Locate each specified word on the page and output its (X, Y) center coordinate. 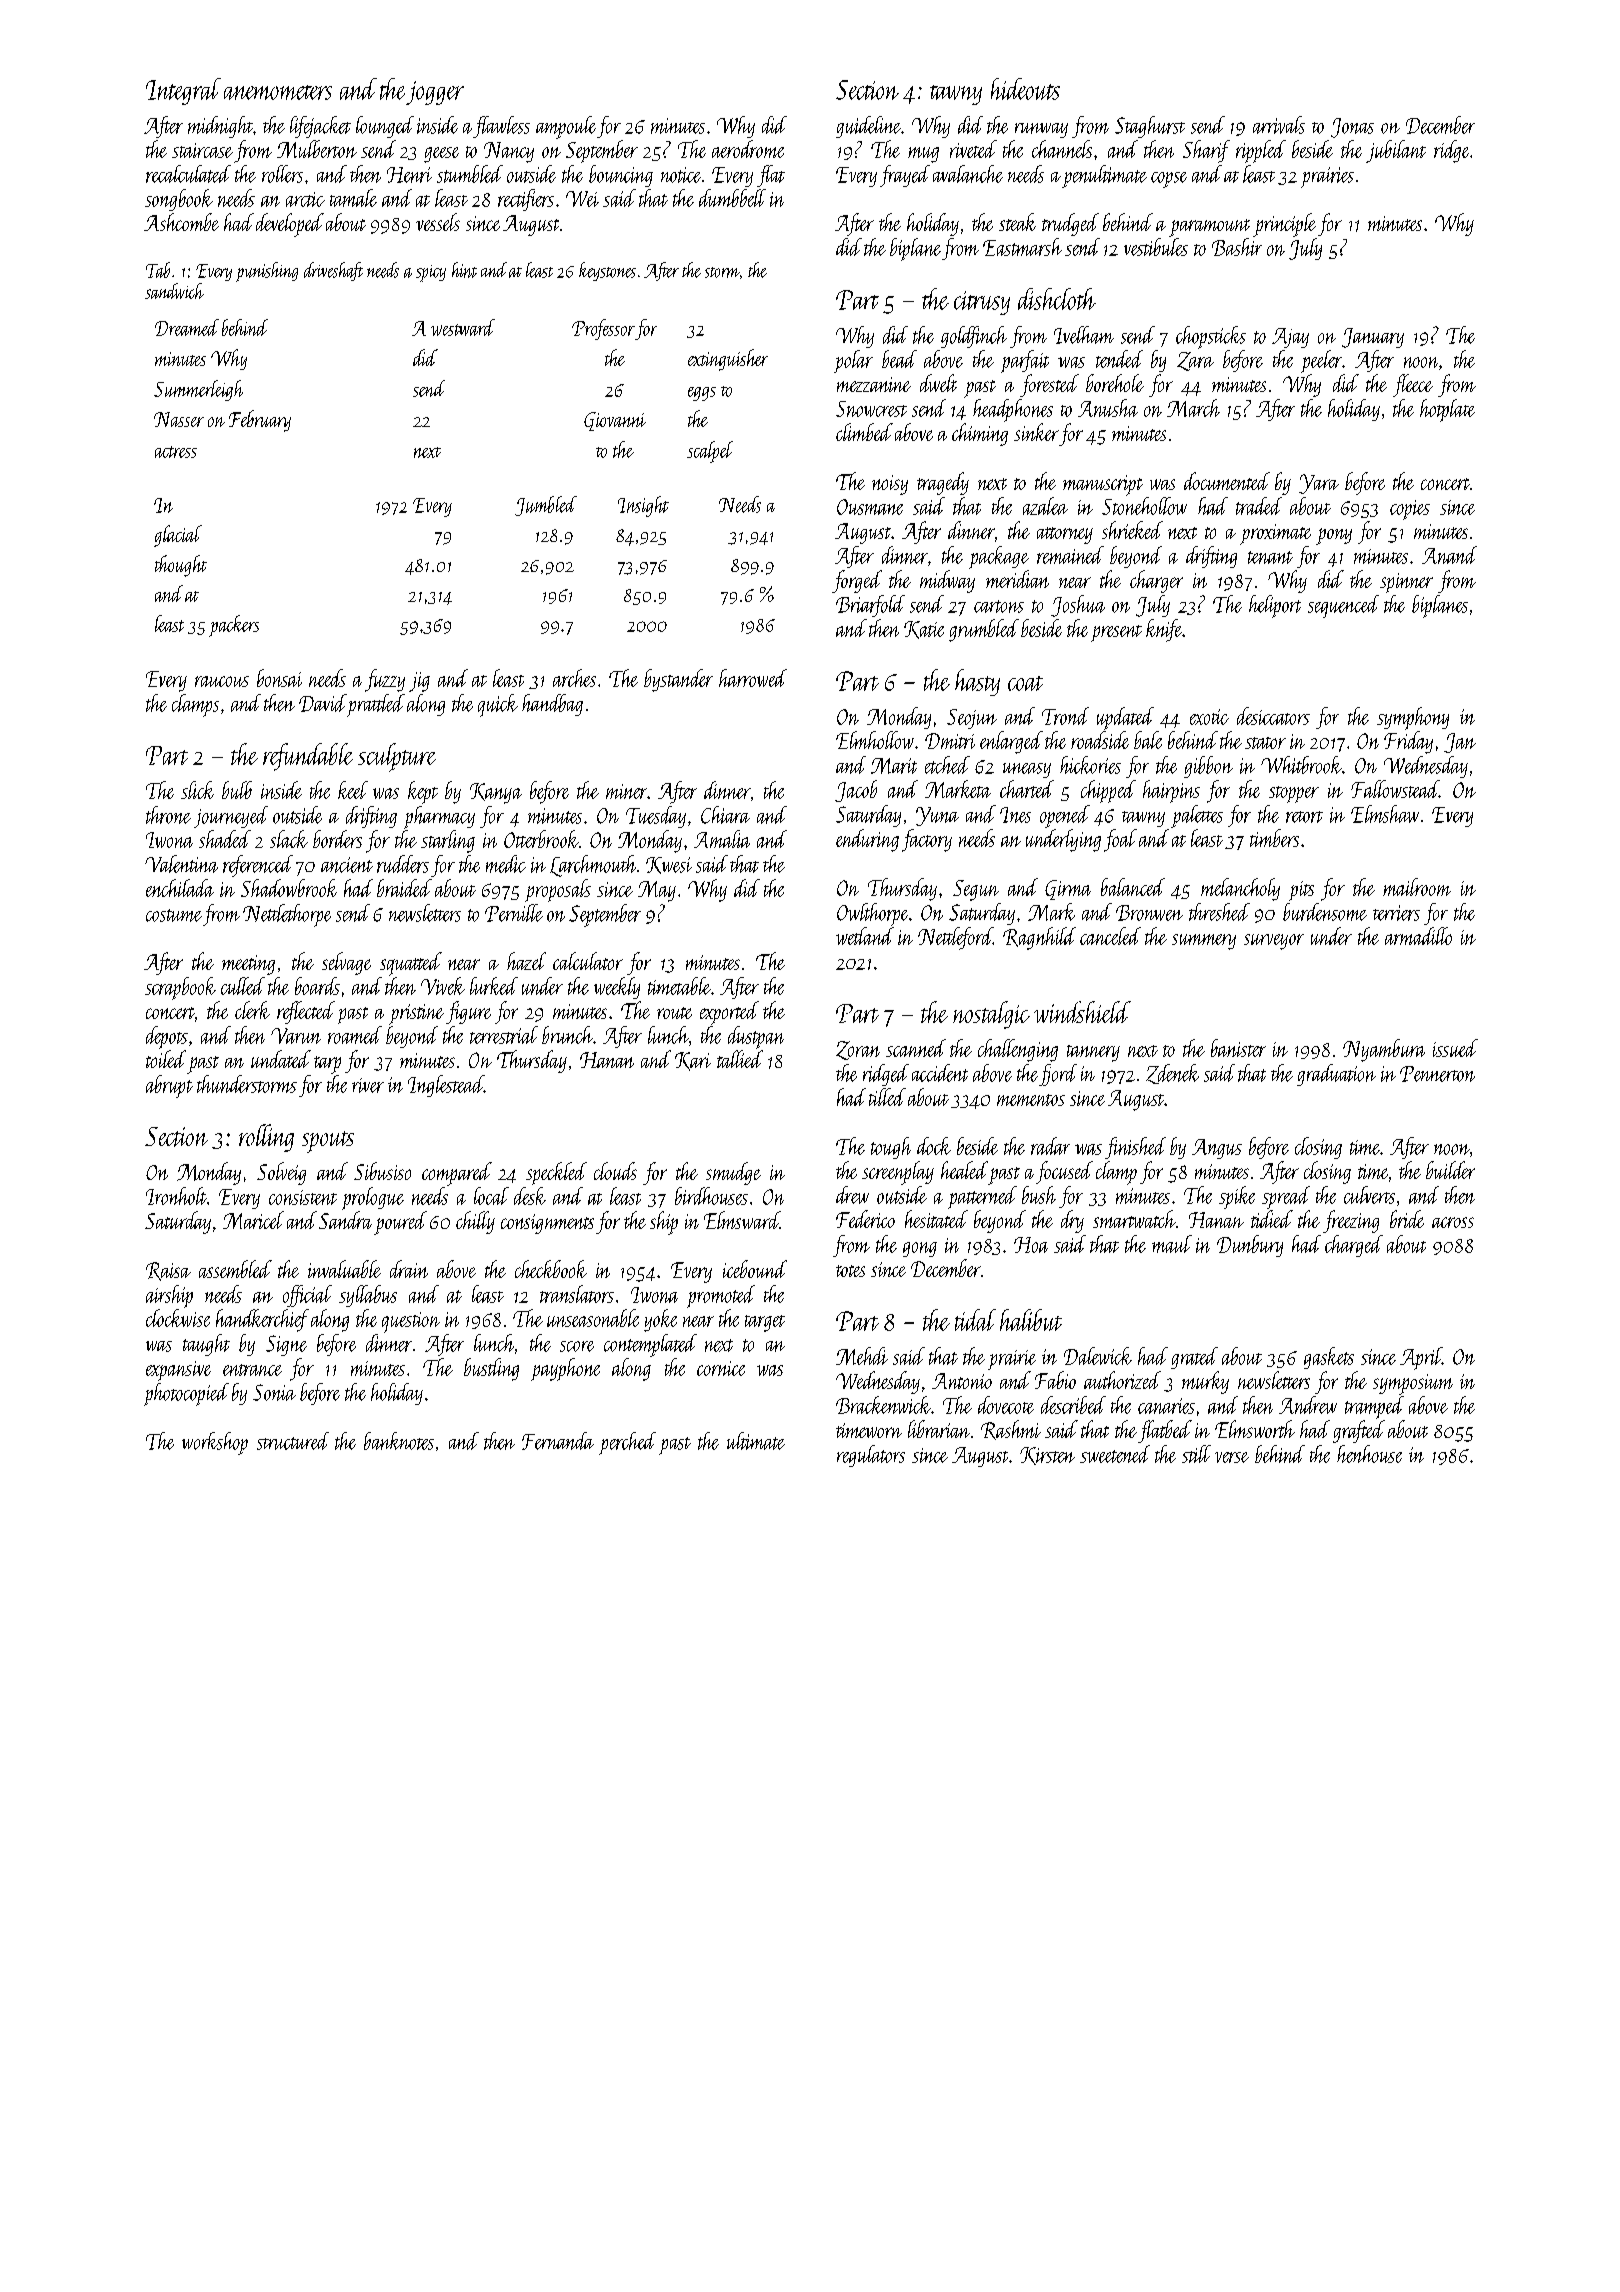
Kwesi (669, 865)
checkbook (551, 1269)
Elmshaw (1385, 814)
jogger (435, 93)
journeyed (231, 817)
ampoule (566, 127)
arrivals (1279, 125)
